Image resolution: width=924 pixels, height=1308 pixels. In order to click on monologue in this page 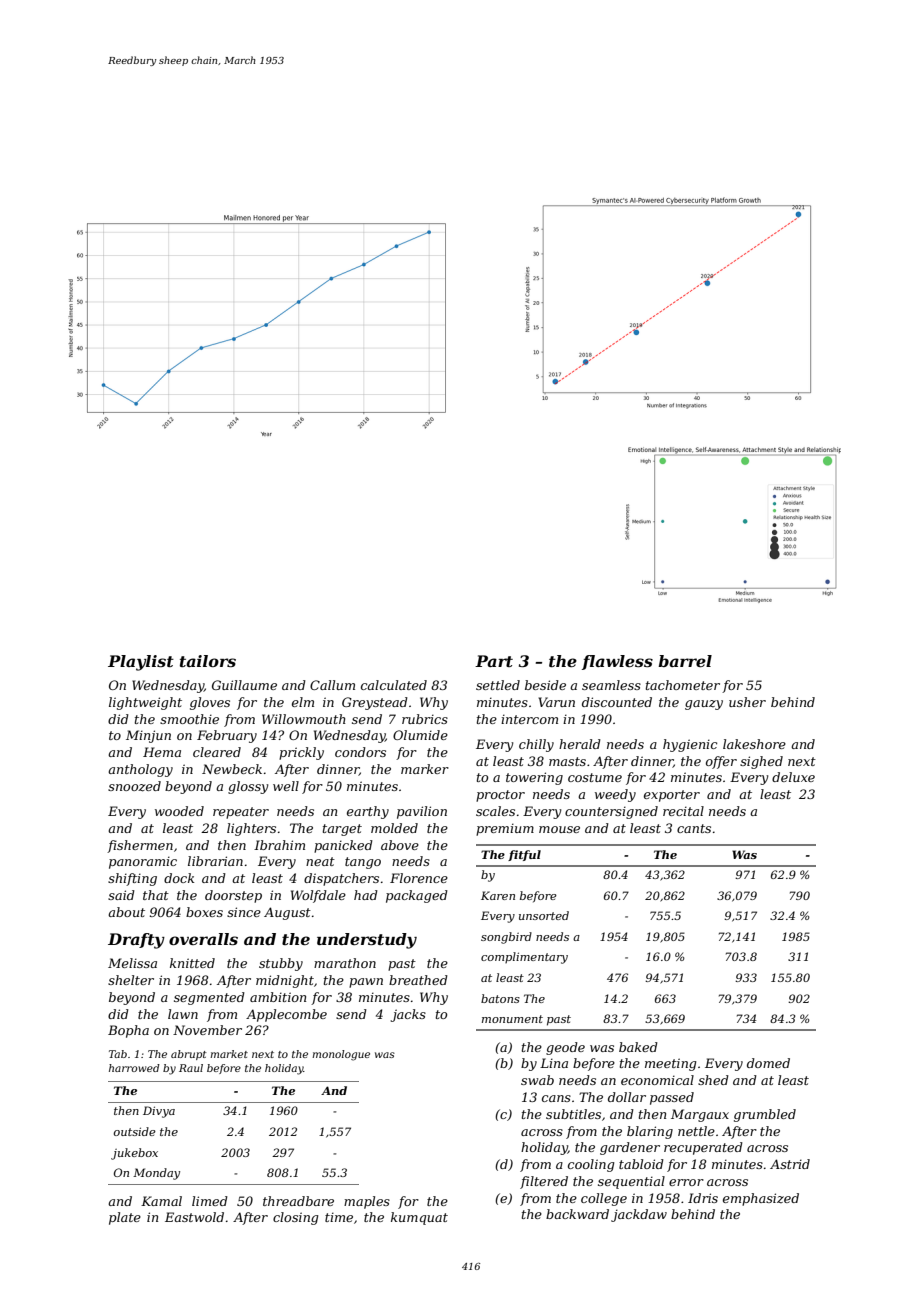, I will do `click(341, 1055)`.
